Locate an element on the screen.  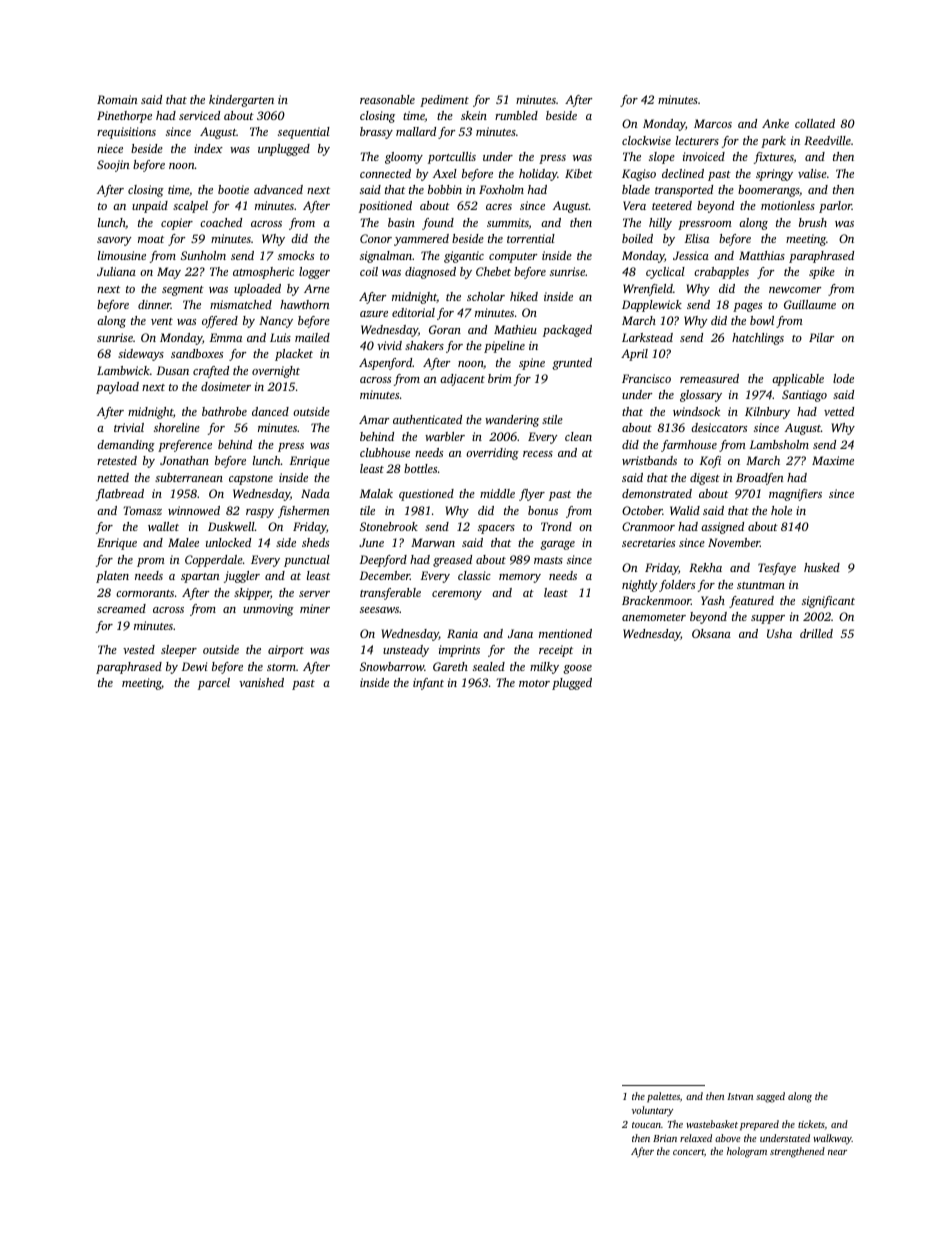
voluntary is located at coordinates (652, 1111).
